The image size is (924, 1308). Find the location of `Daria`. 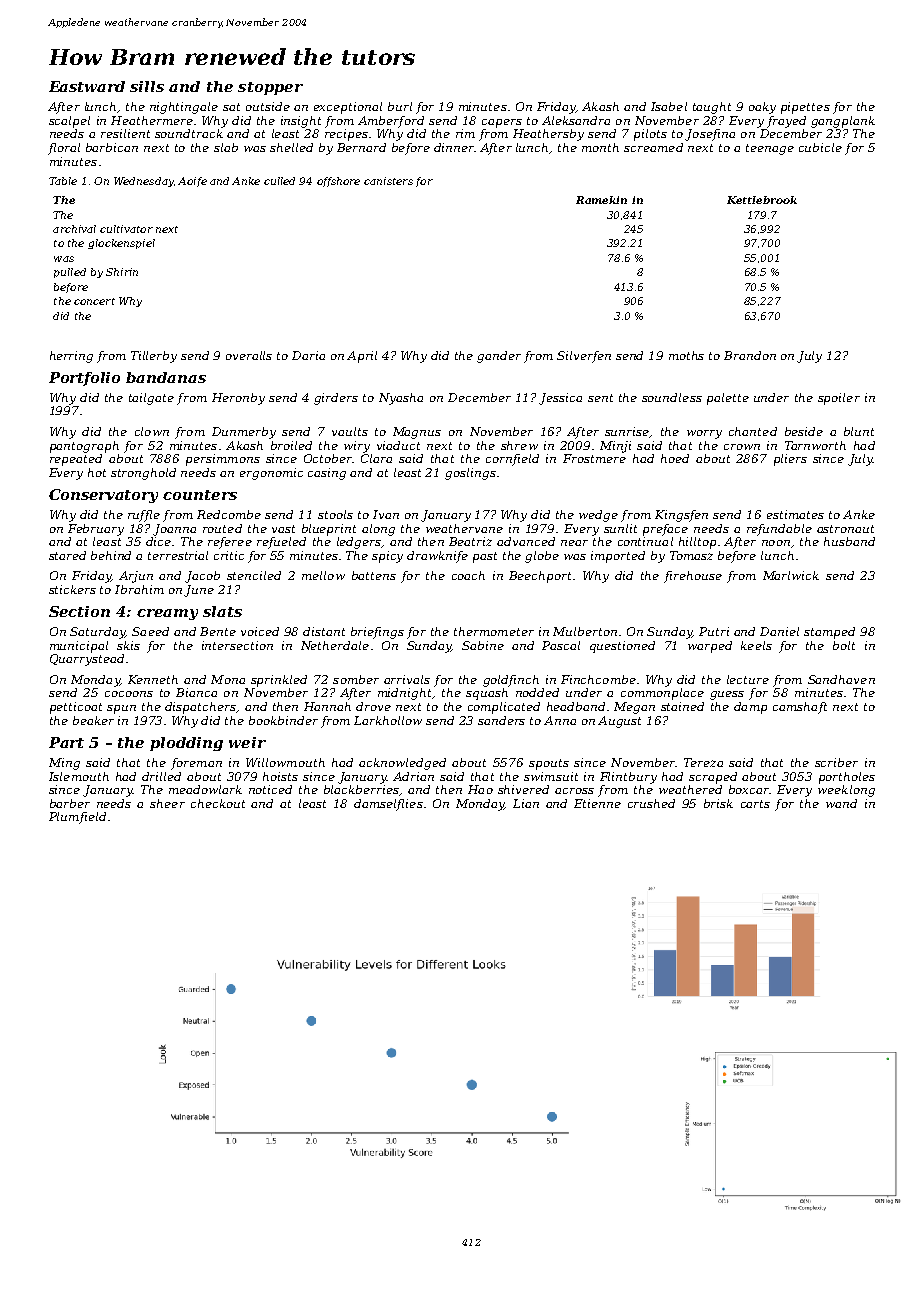

Daria is located at coordinates (308, 355).
